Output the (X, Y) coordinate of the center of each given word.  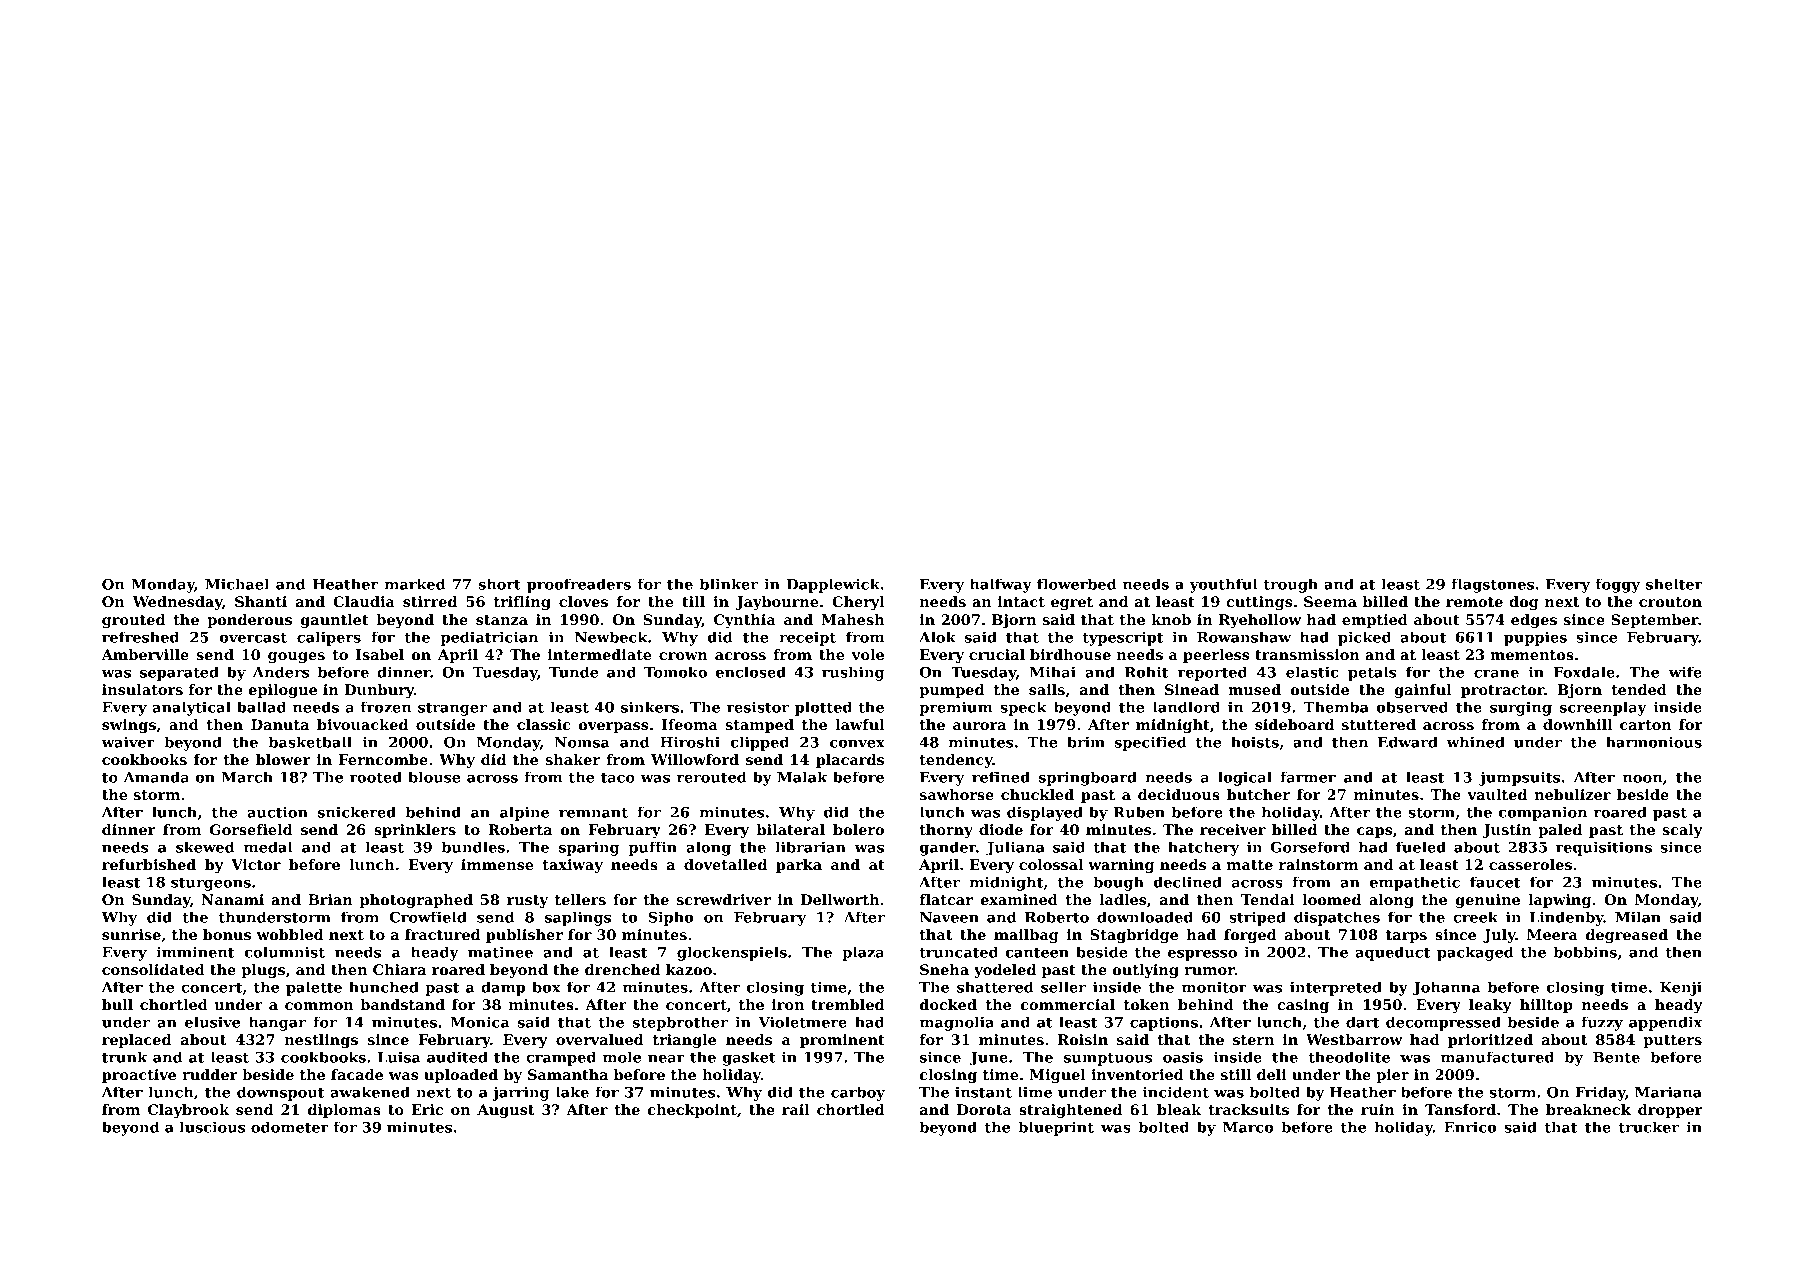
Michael (237, 584)
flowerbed (1076, 584)
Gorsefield (251, 829)
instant (983, 1092)
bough (1118, 883)
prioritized (1490, 1041)
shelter (1674, 584)
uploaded (461, 1076)
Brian (330, 899)
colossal (1051, 864)
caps (1375, 832)
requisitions (1604, 848)
